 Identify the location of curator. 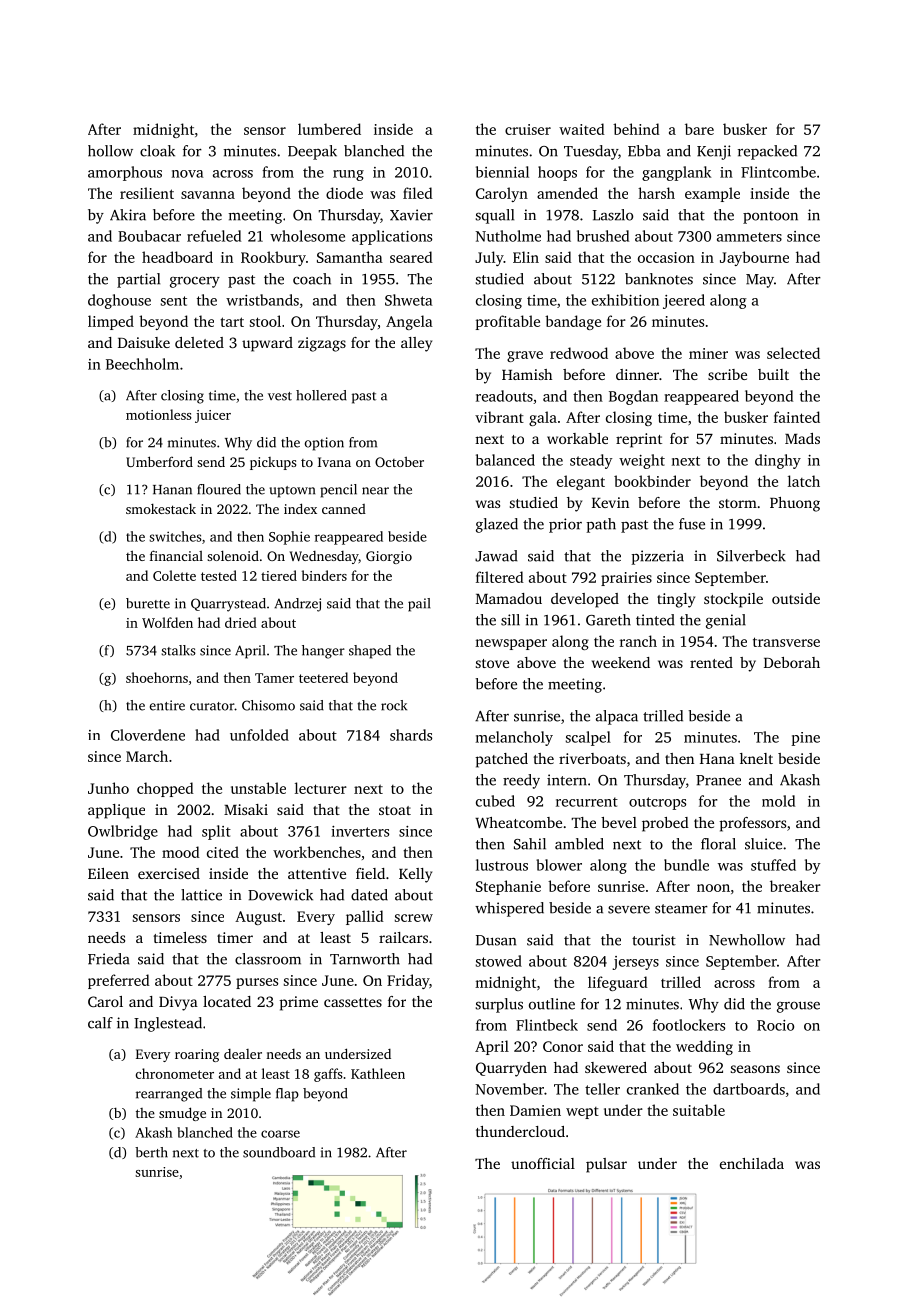
(212, 706).
